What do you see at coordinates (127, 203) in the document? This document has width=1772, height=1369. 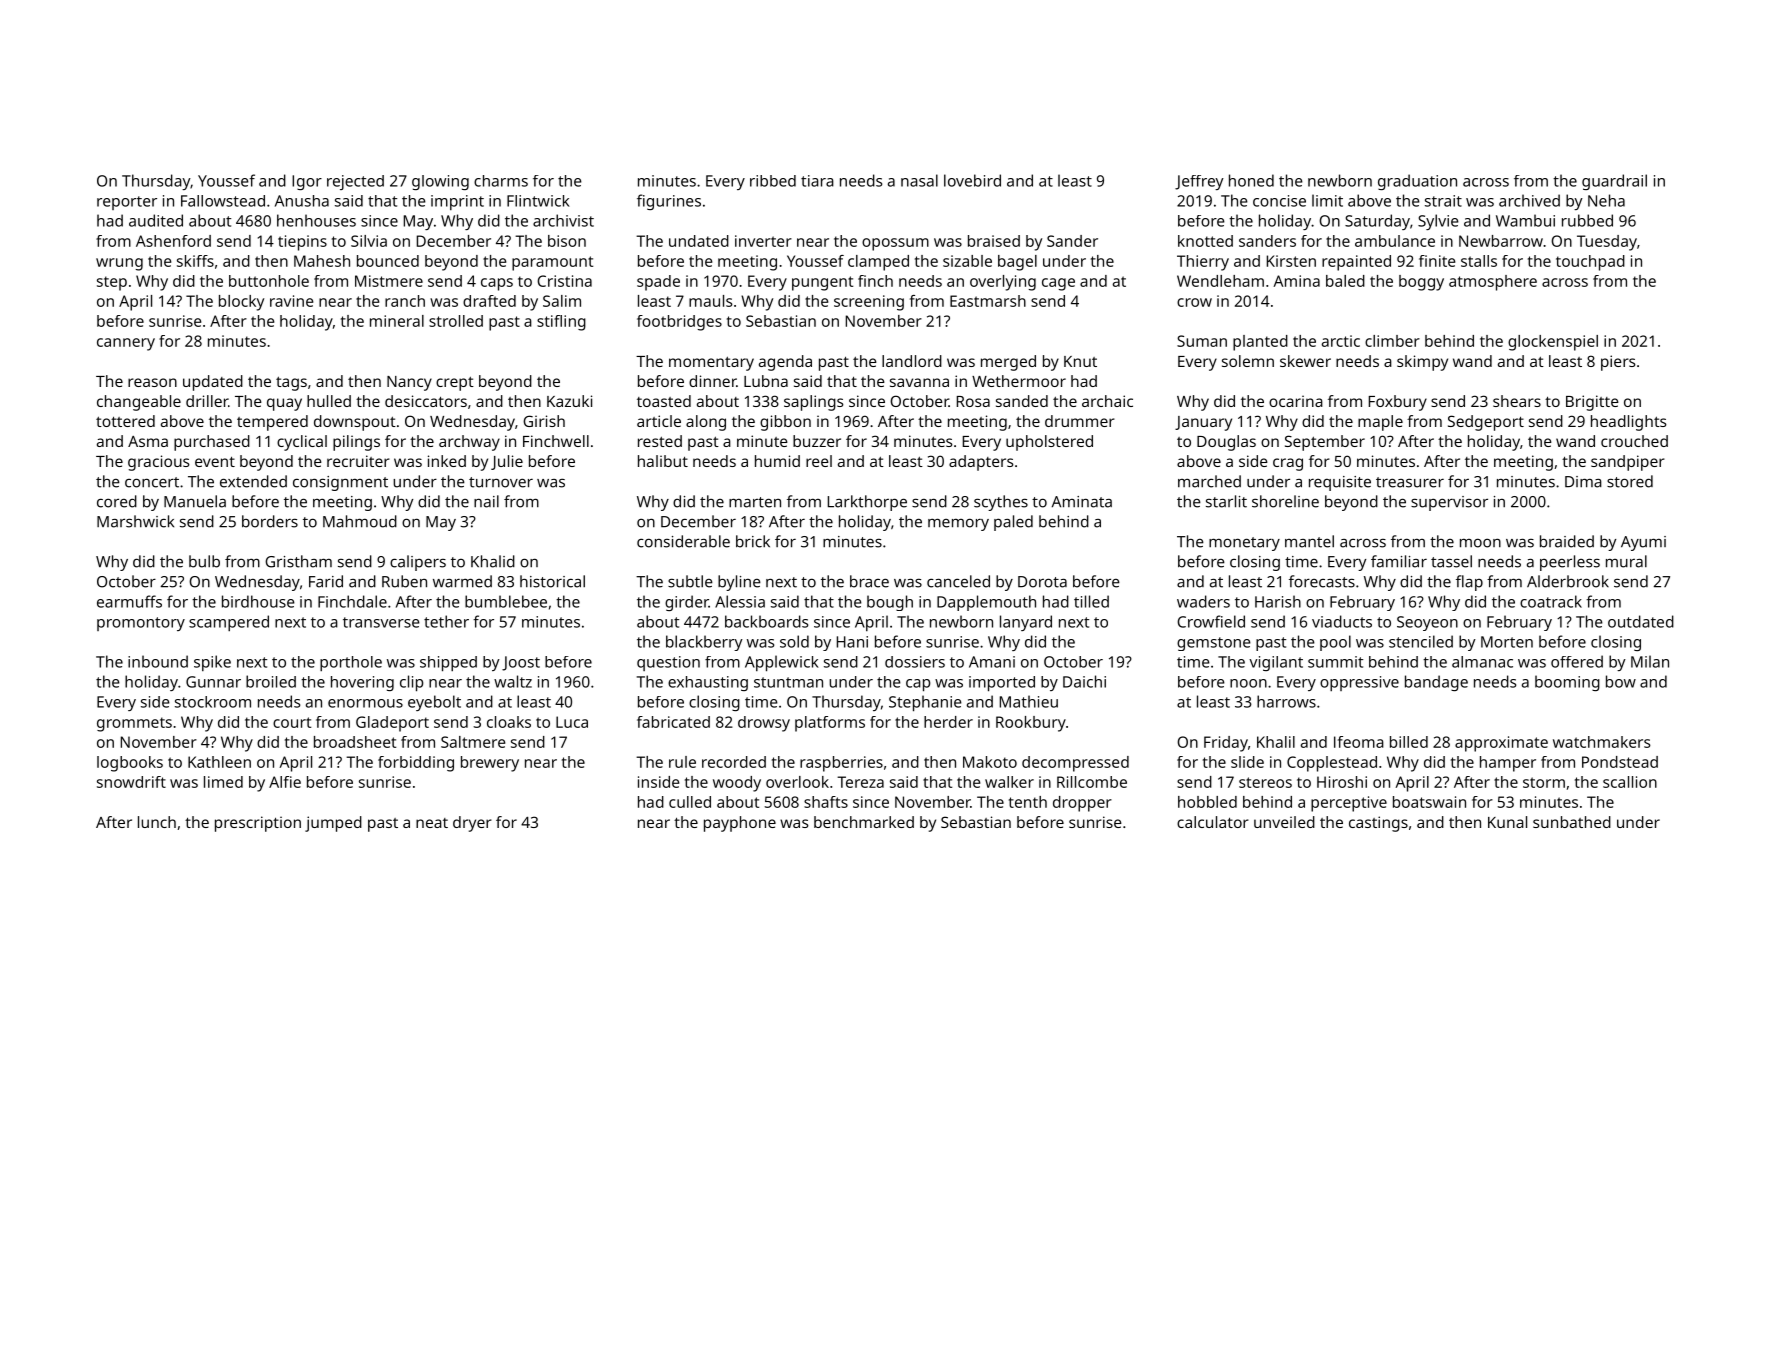 I see `reporter` at bounding box center [127, 203].
